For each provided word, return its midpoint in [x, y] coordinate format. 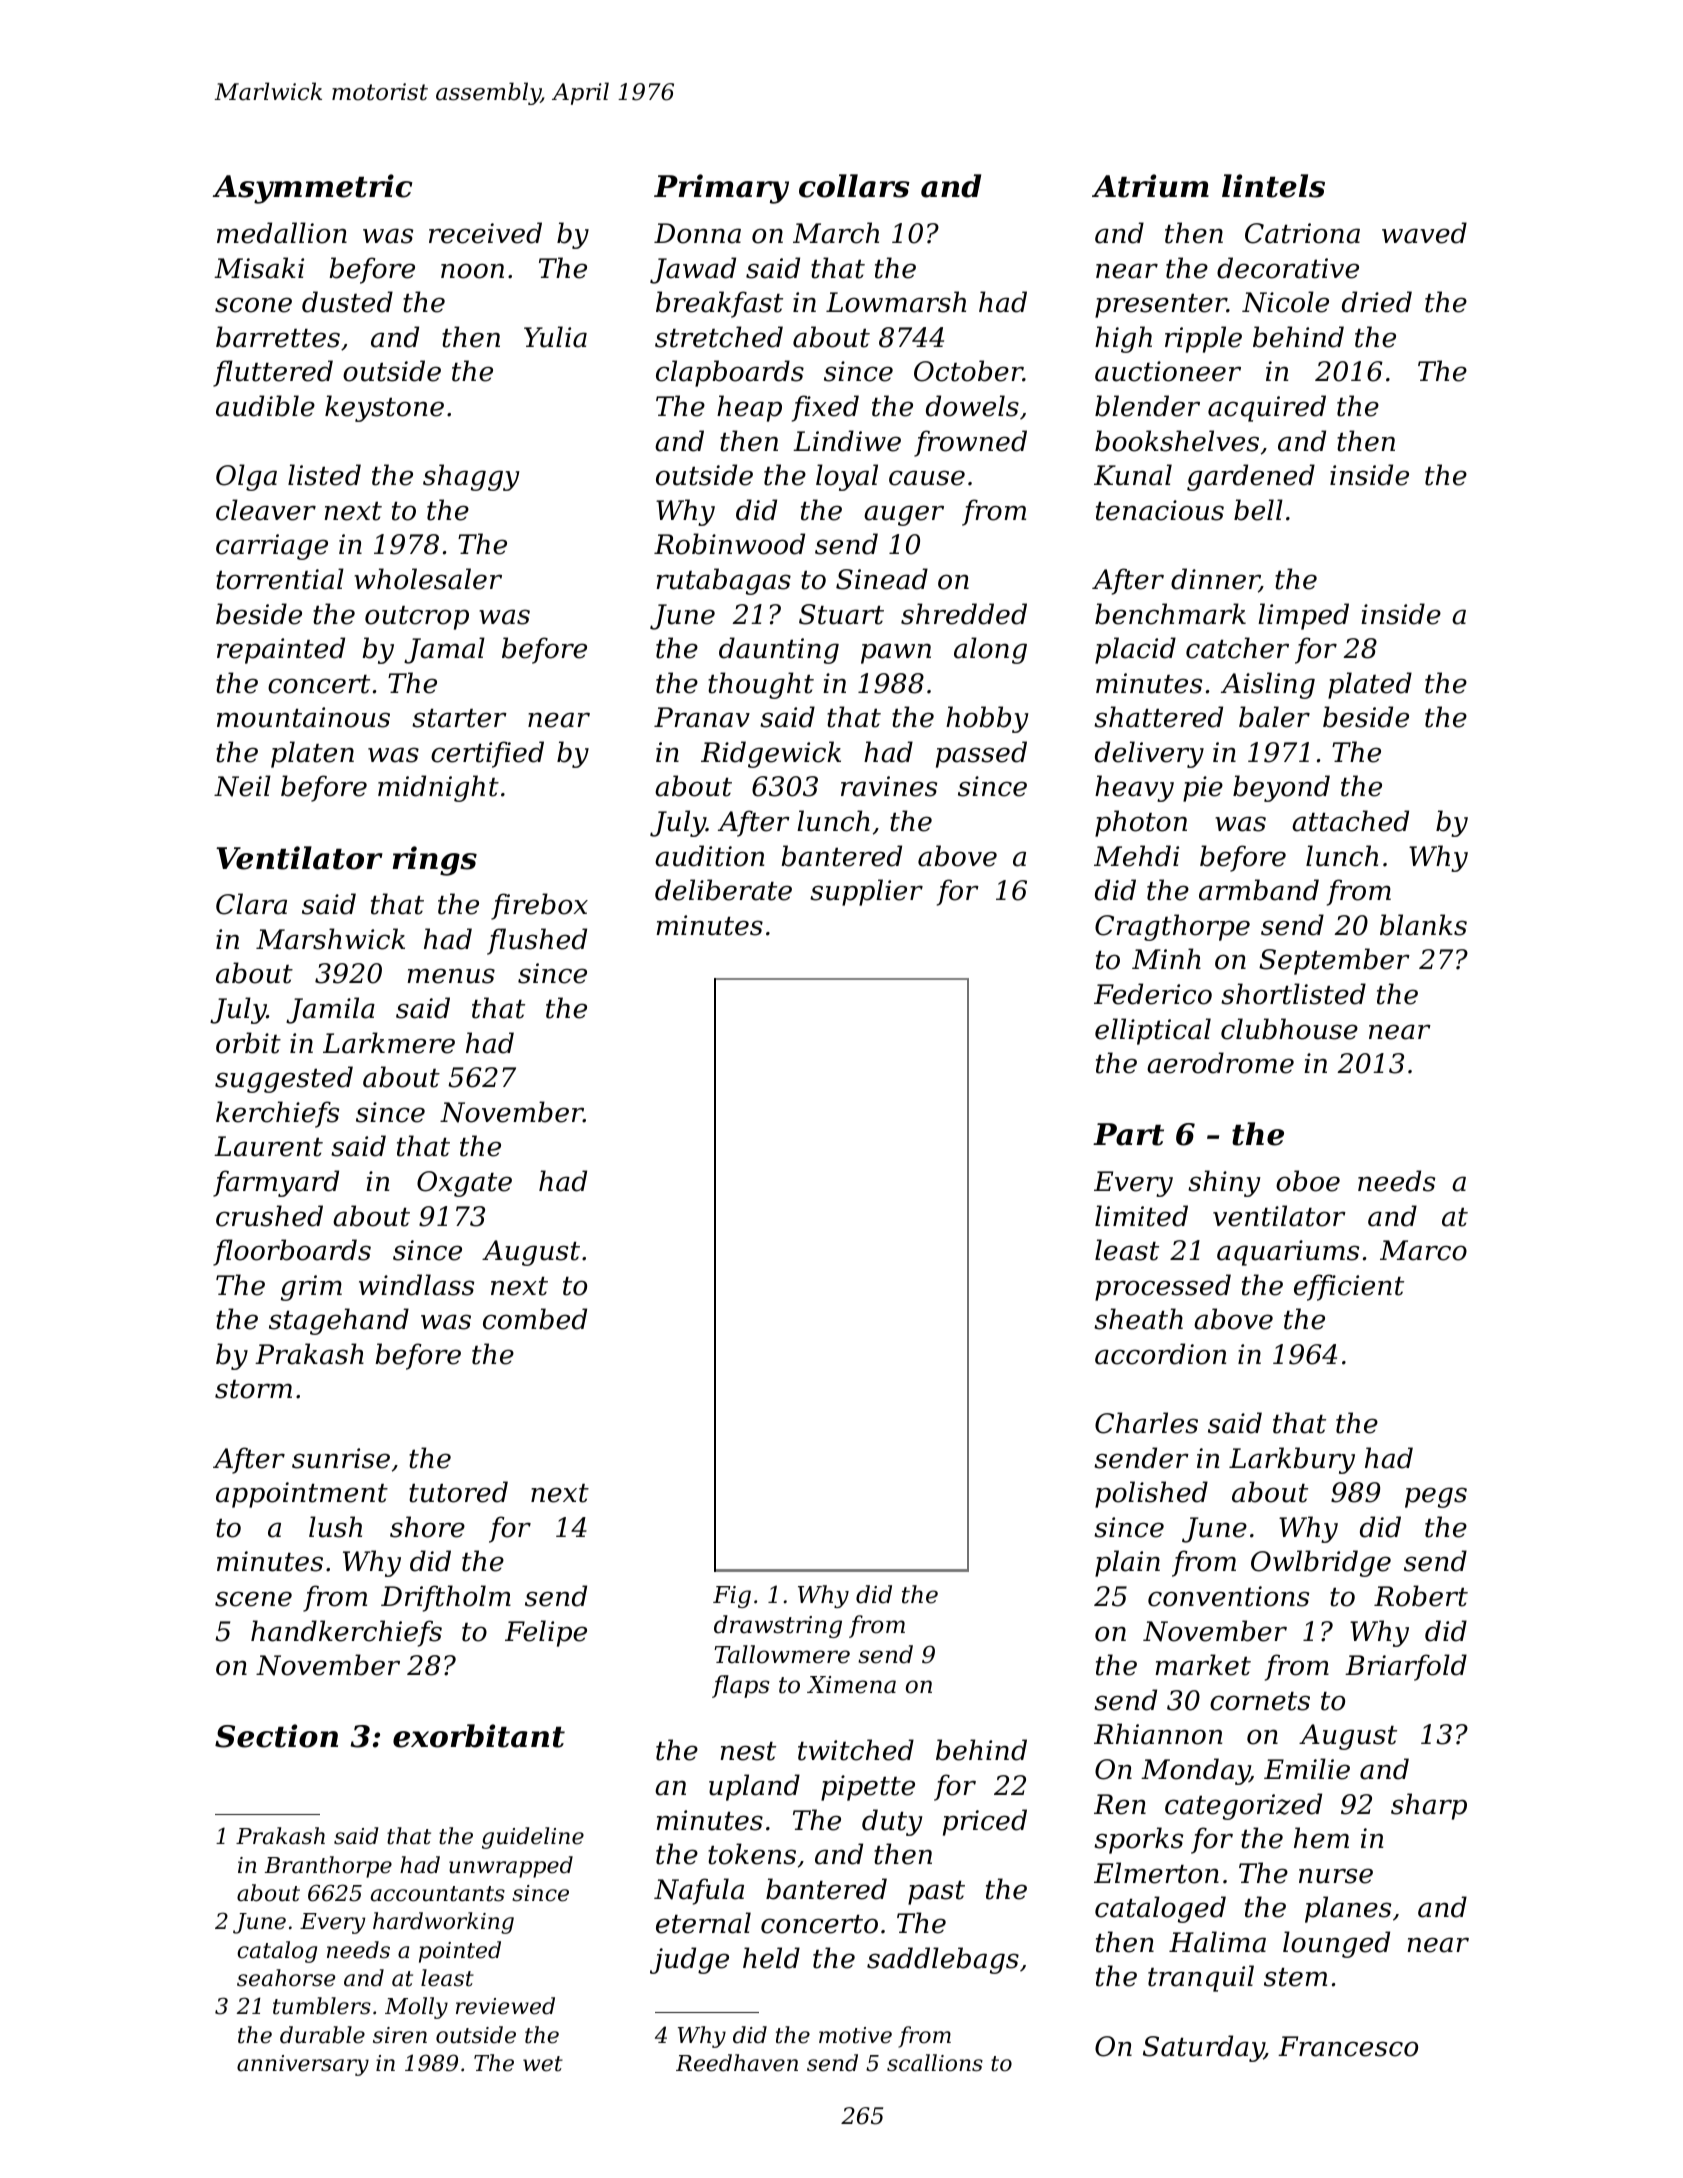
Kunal [1133, 475]
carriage [272, 547]
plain [1127, 1563]
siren [400, 2035]
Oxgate [464, 1184]
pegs [1436, 1497]
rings [435, 861]
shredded [964, 614]
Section [276, 1736]
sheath [1138, 1319]
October [968, 371]
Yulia [555, 337]
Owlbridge [1321, 1563]
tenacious [1160, 510]
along [990, 650]
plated [1370, 685]
